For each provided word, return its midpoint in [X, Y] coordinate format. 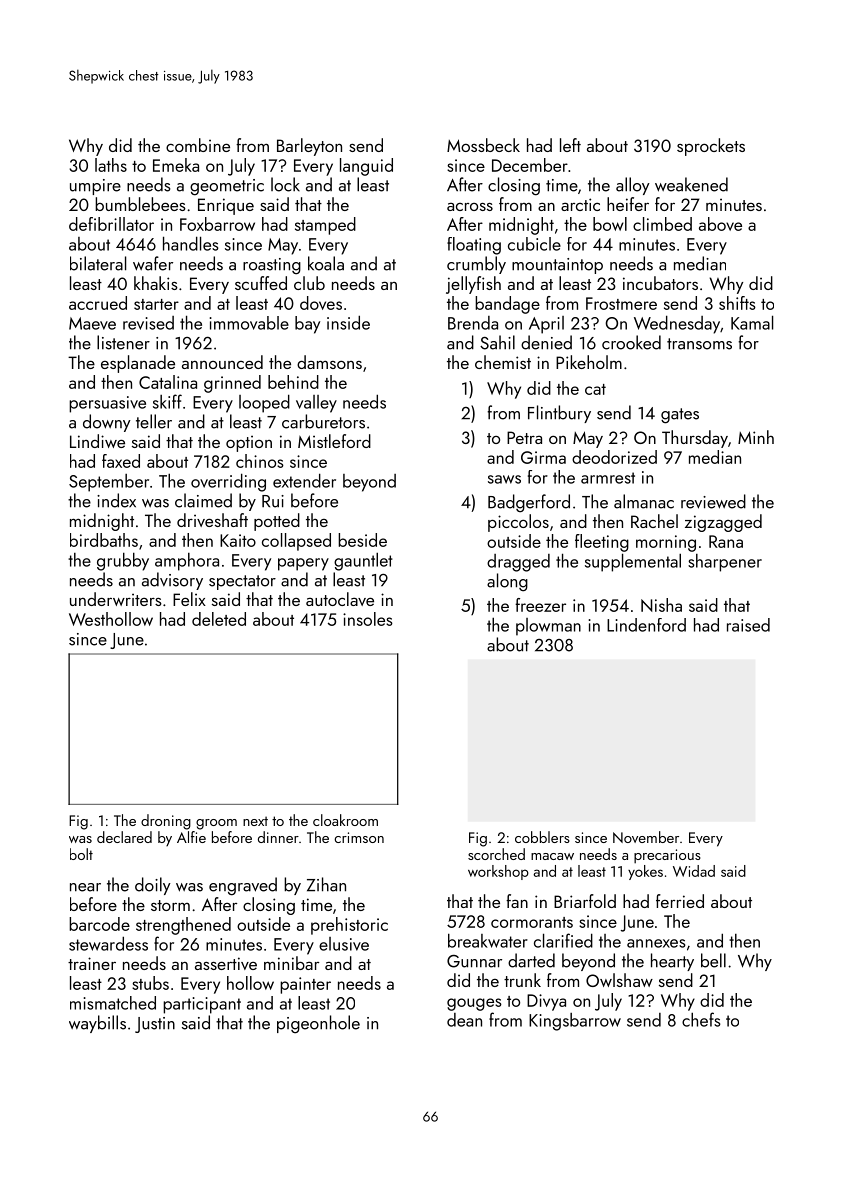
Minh [756, 437]
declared [124, 837]
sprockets [711, 147]
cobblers [542, 837]
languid [366, 167]
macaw [552, 856]
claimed [203, 500]
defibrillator [111, 224]
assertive [226, 963]
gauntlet [363, 562]
